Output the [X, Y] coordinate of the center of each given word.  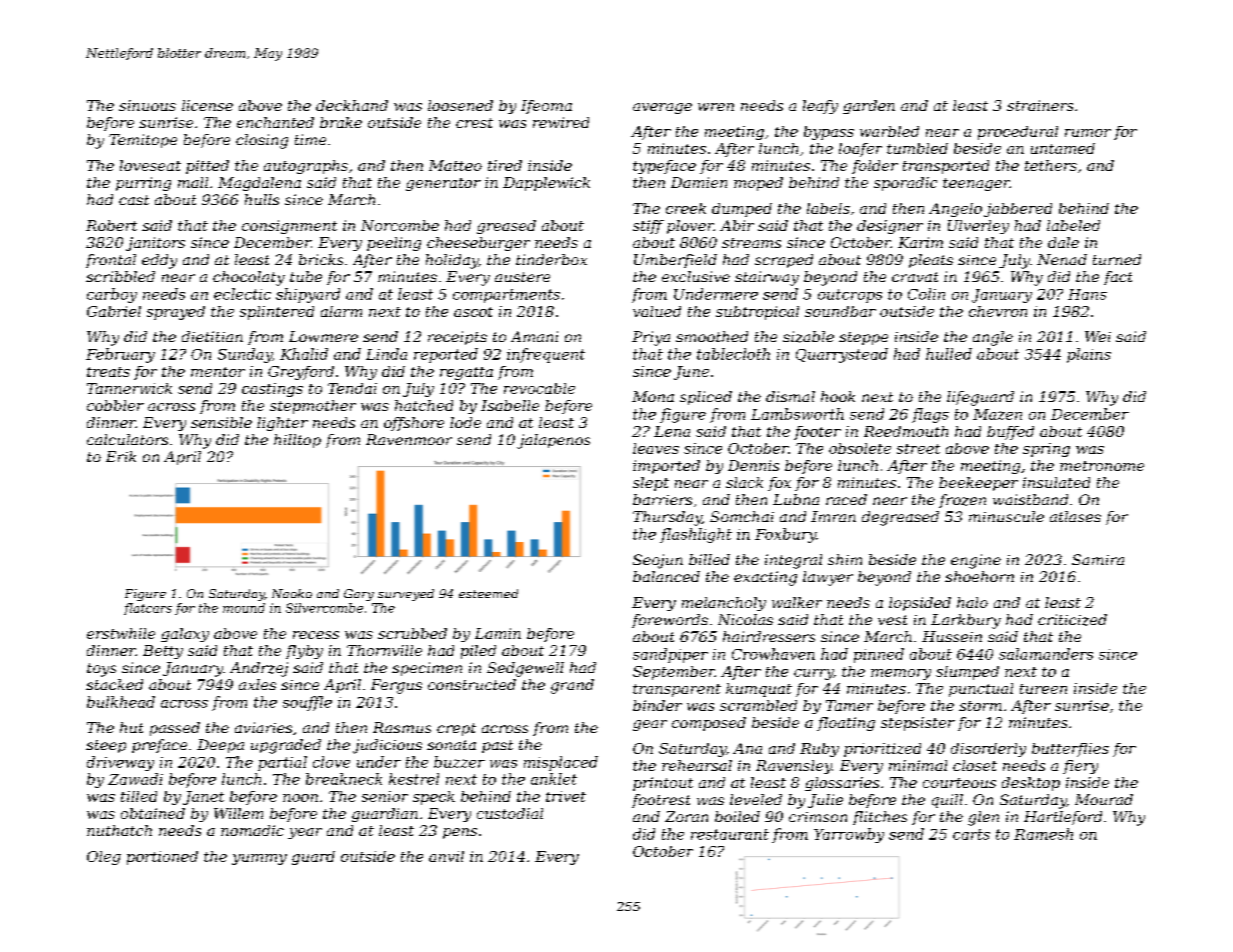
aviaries [263, 727]
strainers [1040, 105]
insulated [1056, 482]
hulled [949, 354]
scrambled [758, 705]
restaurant [730, 834]
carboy [112, 295]
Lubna [796, 499]
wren [716, 107]
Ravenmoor [409, 439]
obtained [153, 813]
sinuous [147, 105]
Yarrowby [849, 835]
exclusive [696, 276]
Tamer [849, 705]
